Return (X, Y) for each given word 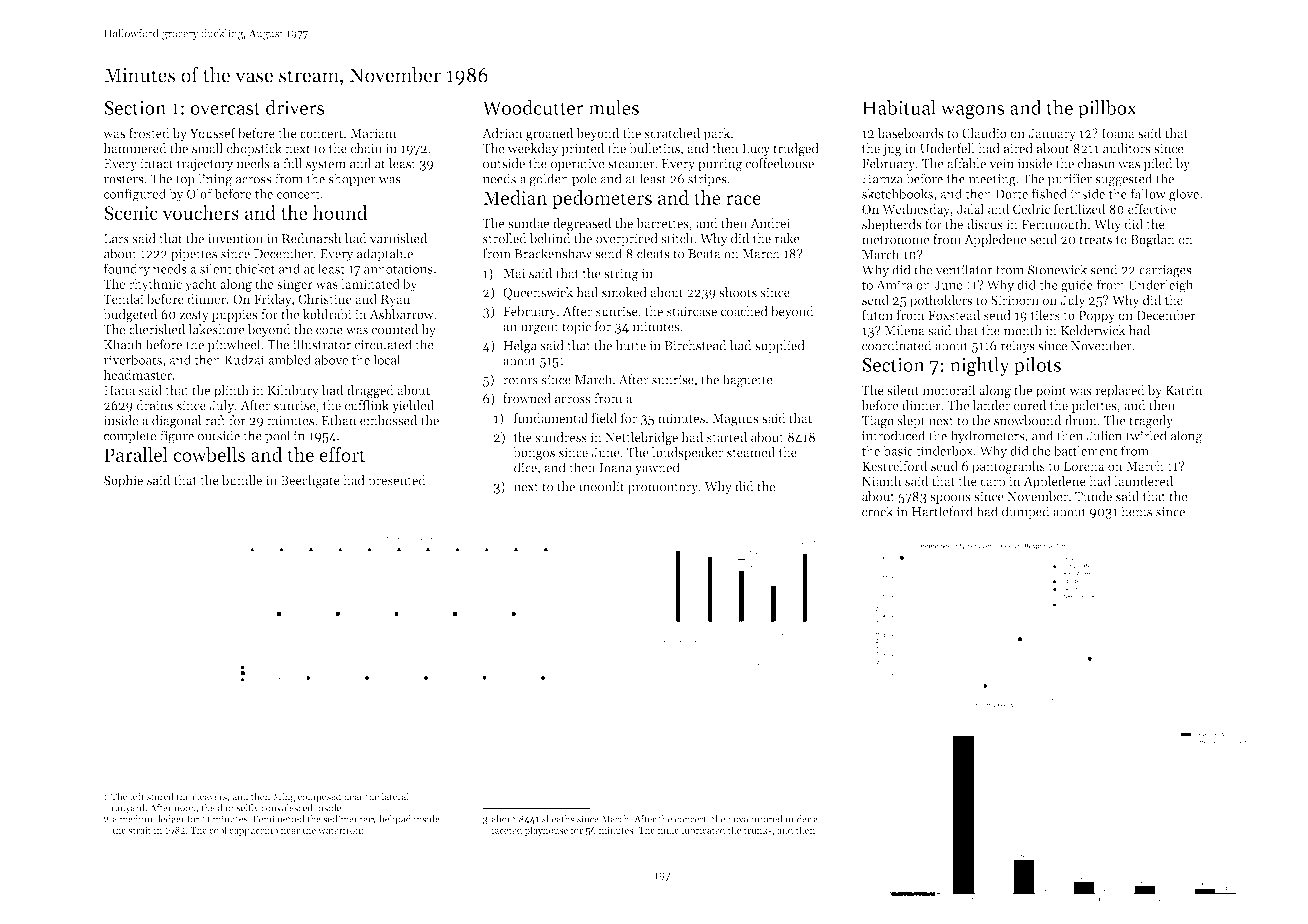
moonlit (602, 486)
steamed (751, 452)
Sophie (123, 481)
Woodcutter (533, 107)
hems (1136, 511)
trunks (758, 830)
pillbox (1107, 109)
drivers (295, 107)
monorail (949, 390)
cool (218, 830)
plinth (231, 391)
